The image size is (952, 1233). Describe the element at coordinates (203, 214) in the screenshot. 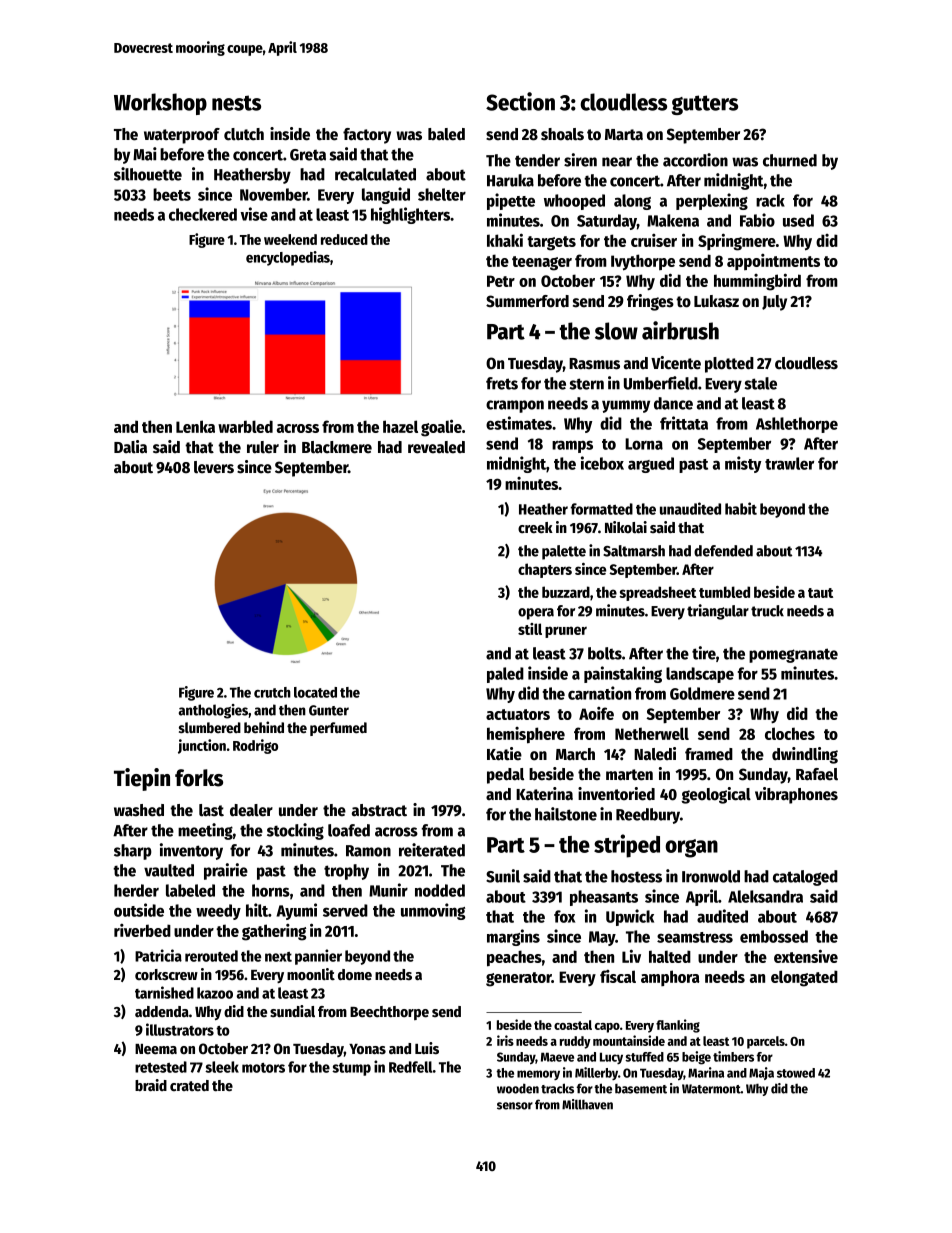

I see `checkered` at that location.
